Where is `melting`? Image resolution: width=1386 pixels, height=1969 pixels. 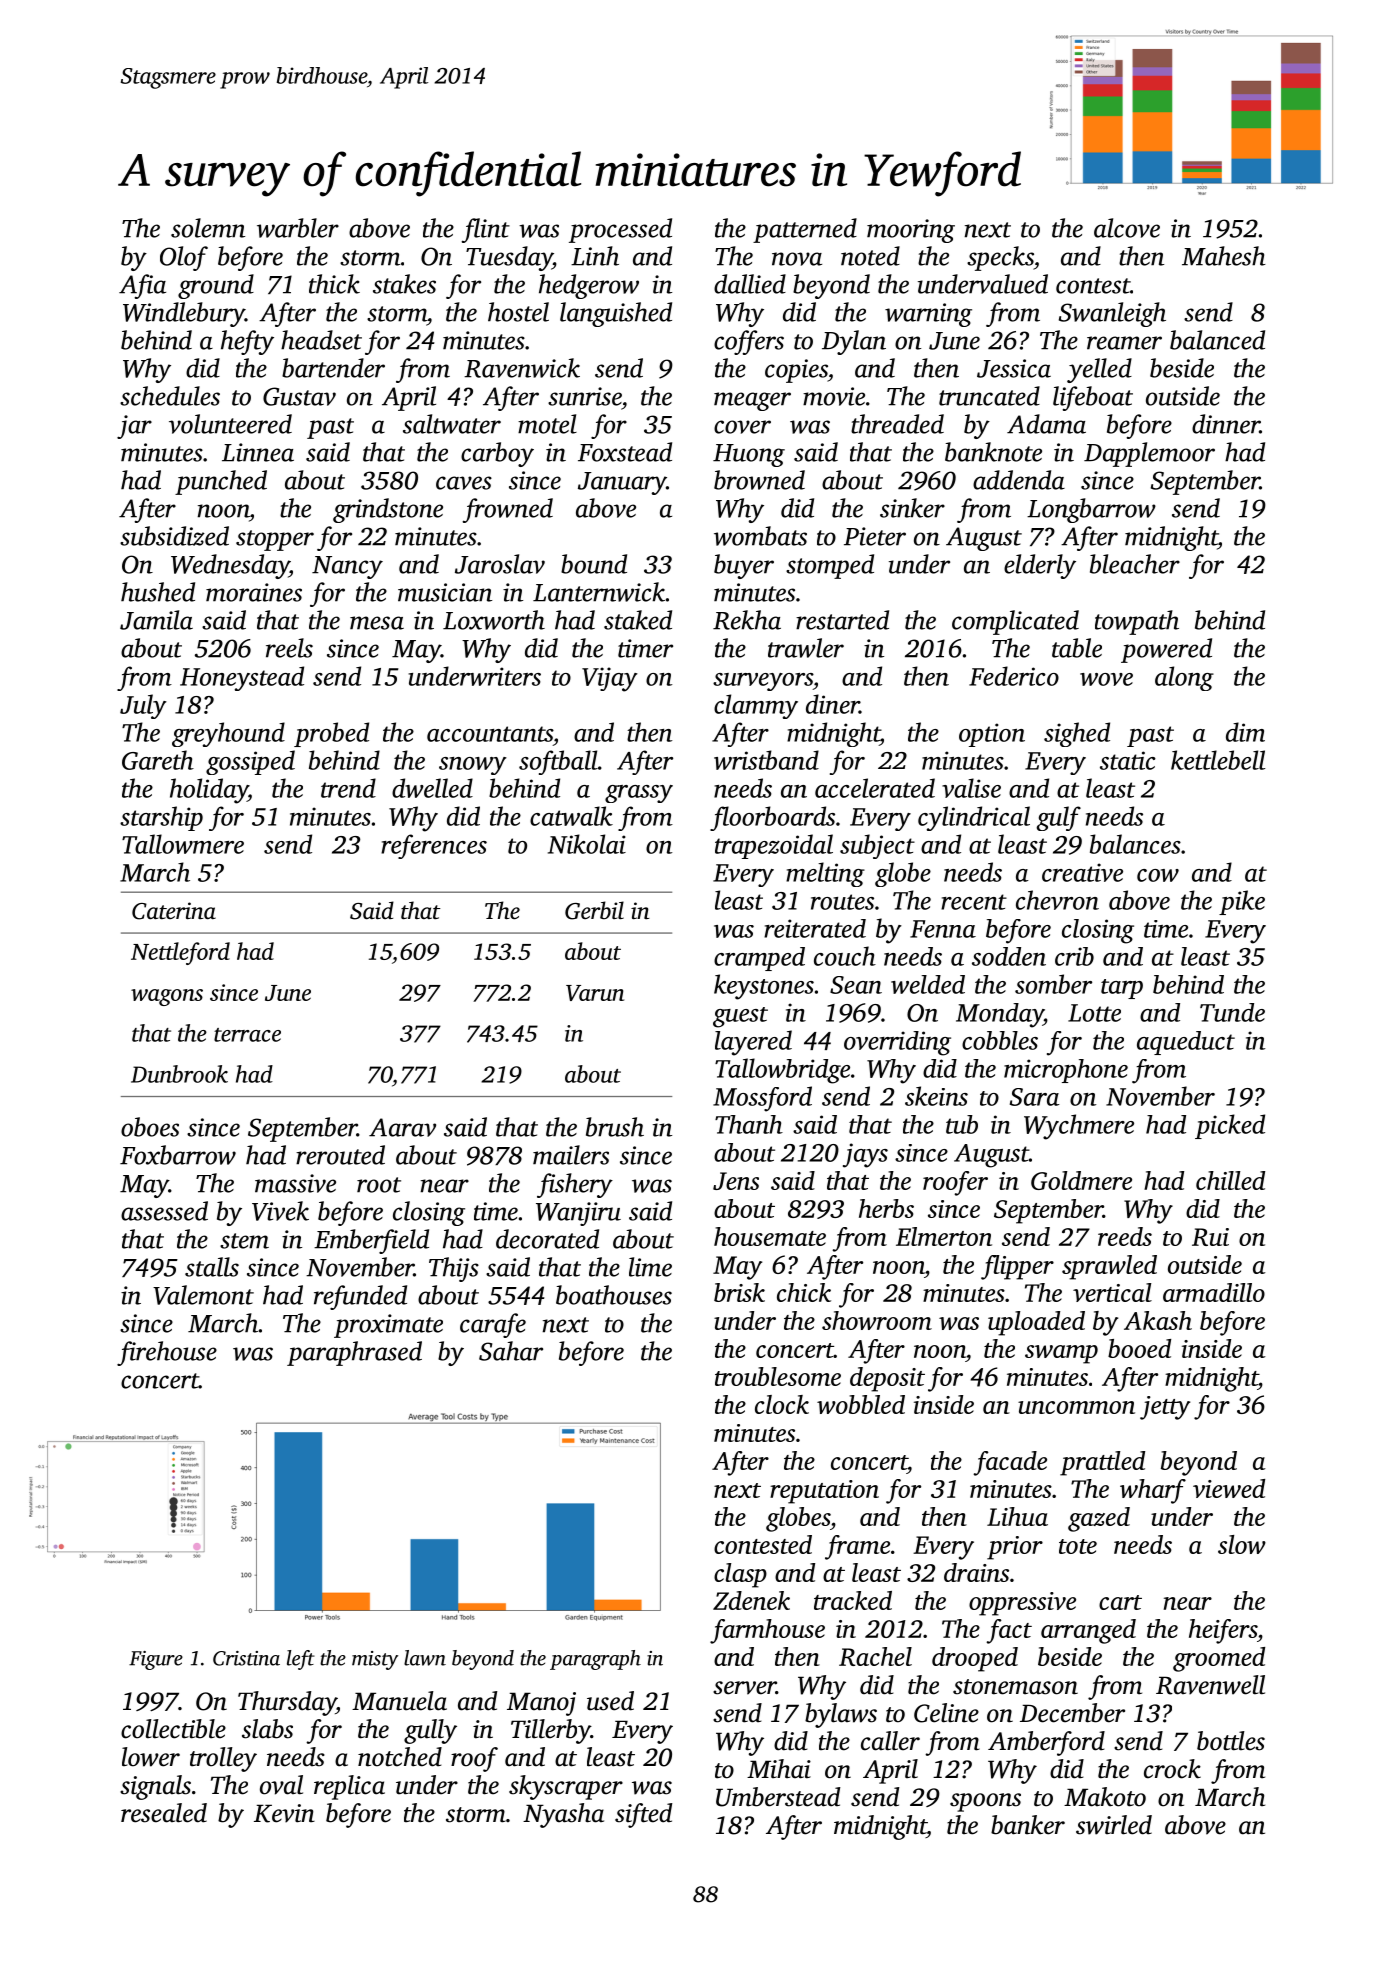 melting is located at coordinates (825, 874).
